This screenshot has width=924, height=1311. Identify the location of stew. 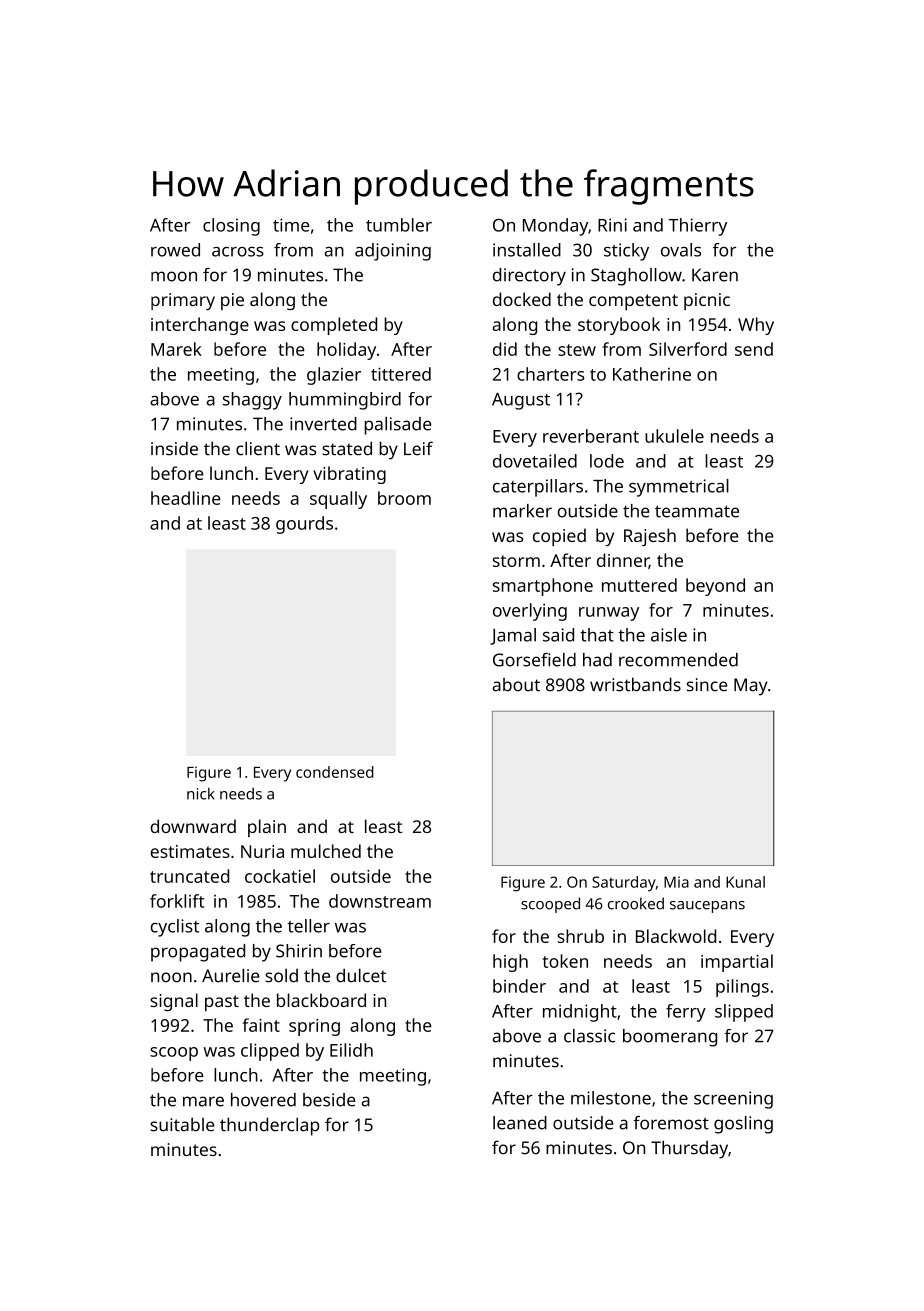
(577, 350).
